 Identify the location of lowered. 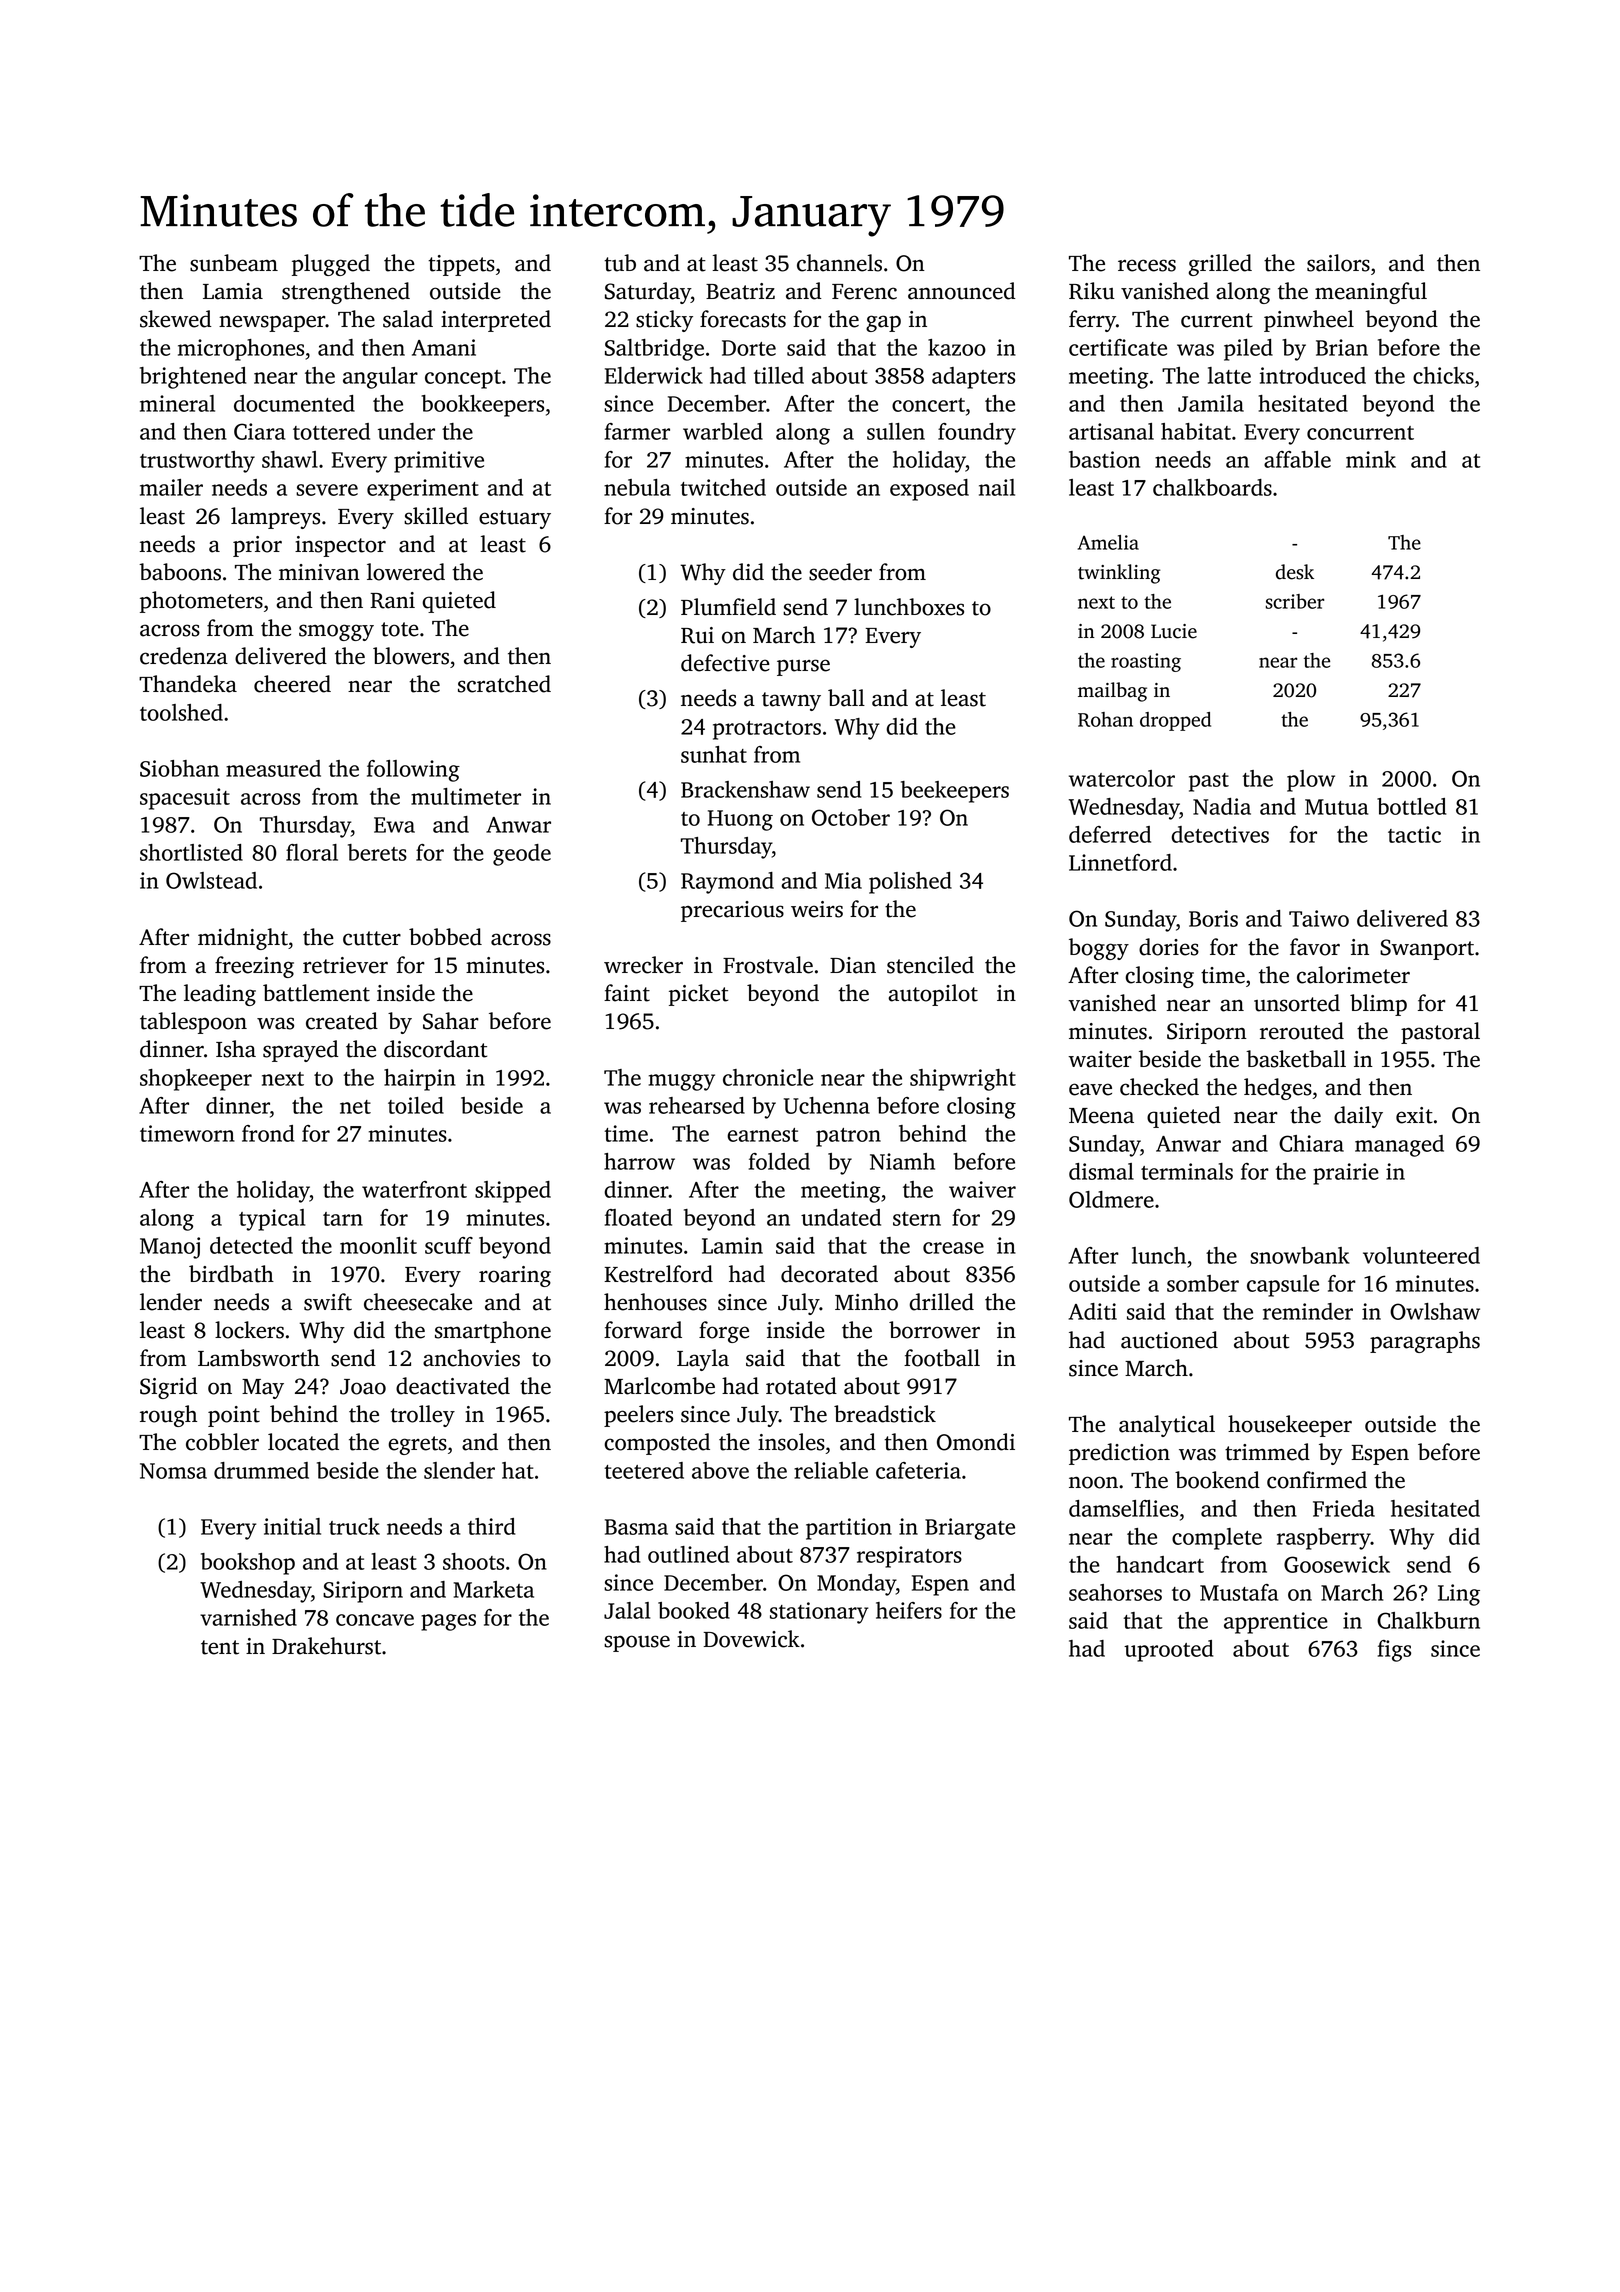
(406, 572).
